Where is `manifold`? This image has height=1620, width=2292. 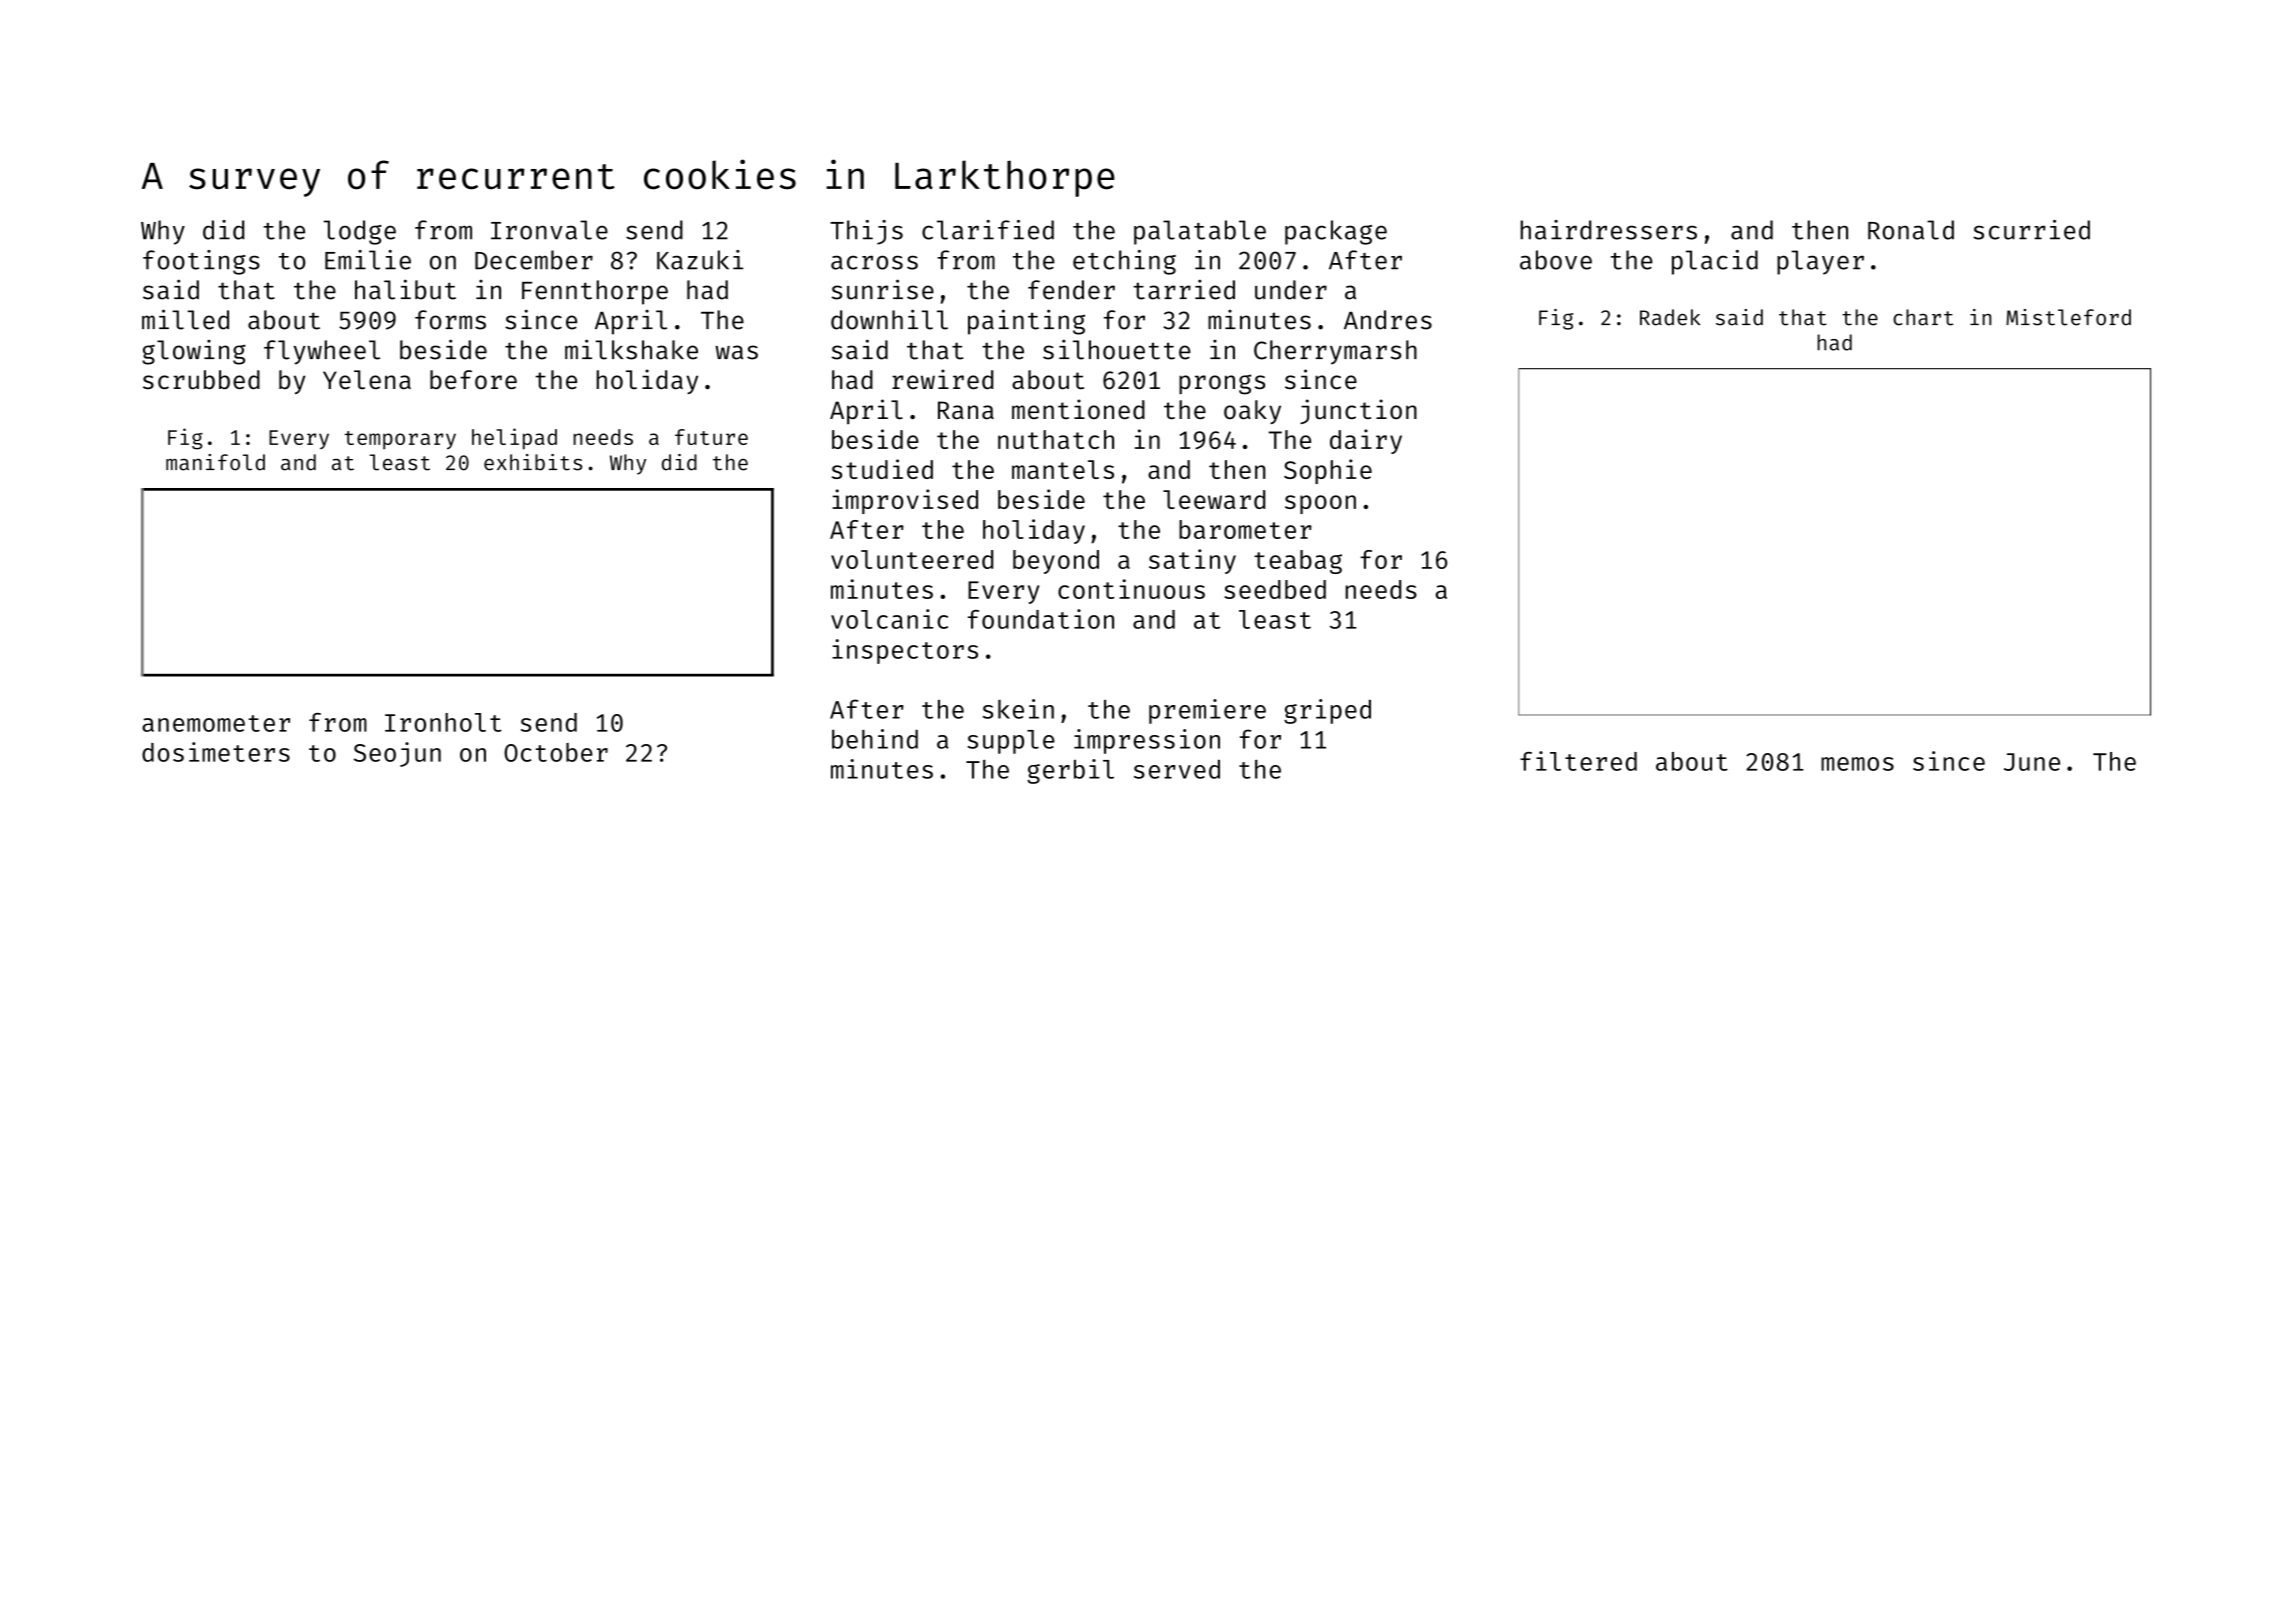 manifold is located at coordinates (215, 462).
